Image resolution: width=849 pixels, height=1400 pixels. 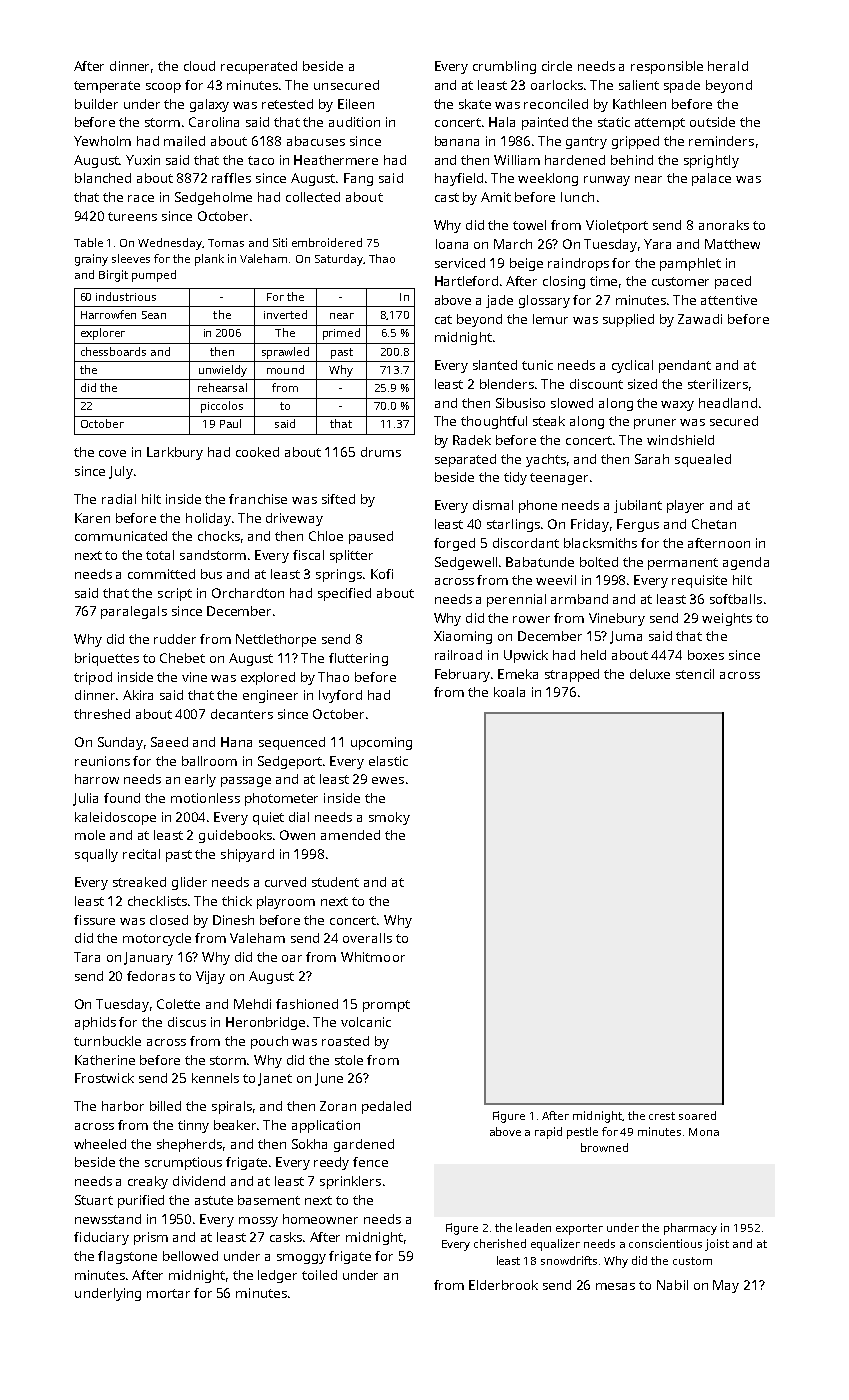 What do you see at coordinates (579, 599) in the image?
I see `armband` at bounding box center [579, 599].
